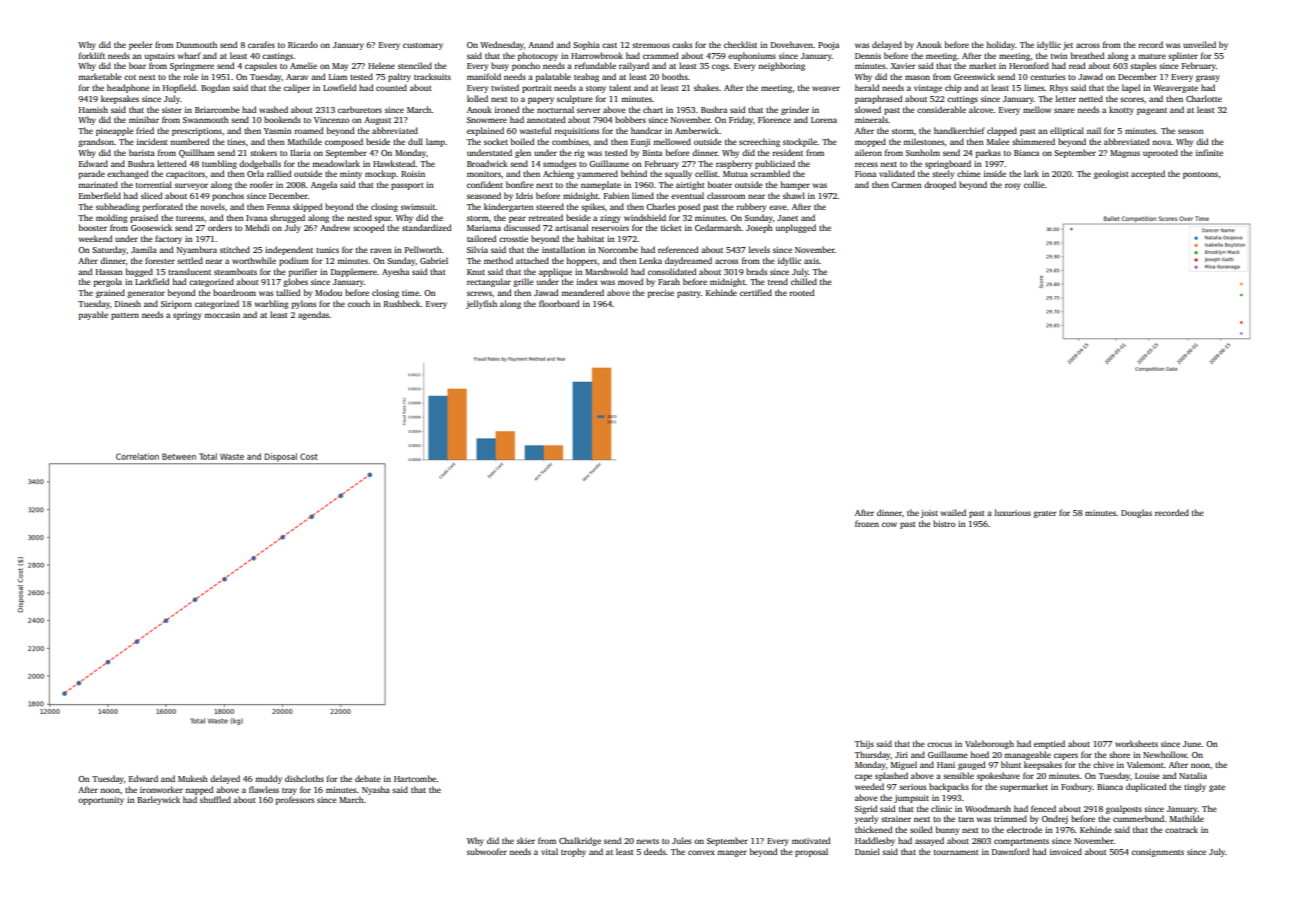 Image resolution: width=1308 pixels, height=924 pixels. I want to click on shuffled, so click(215, 799).
